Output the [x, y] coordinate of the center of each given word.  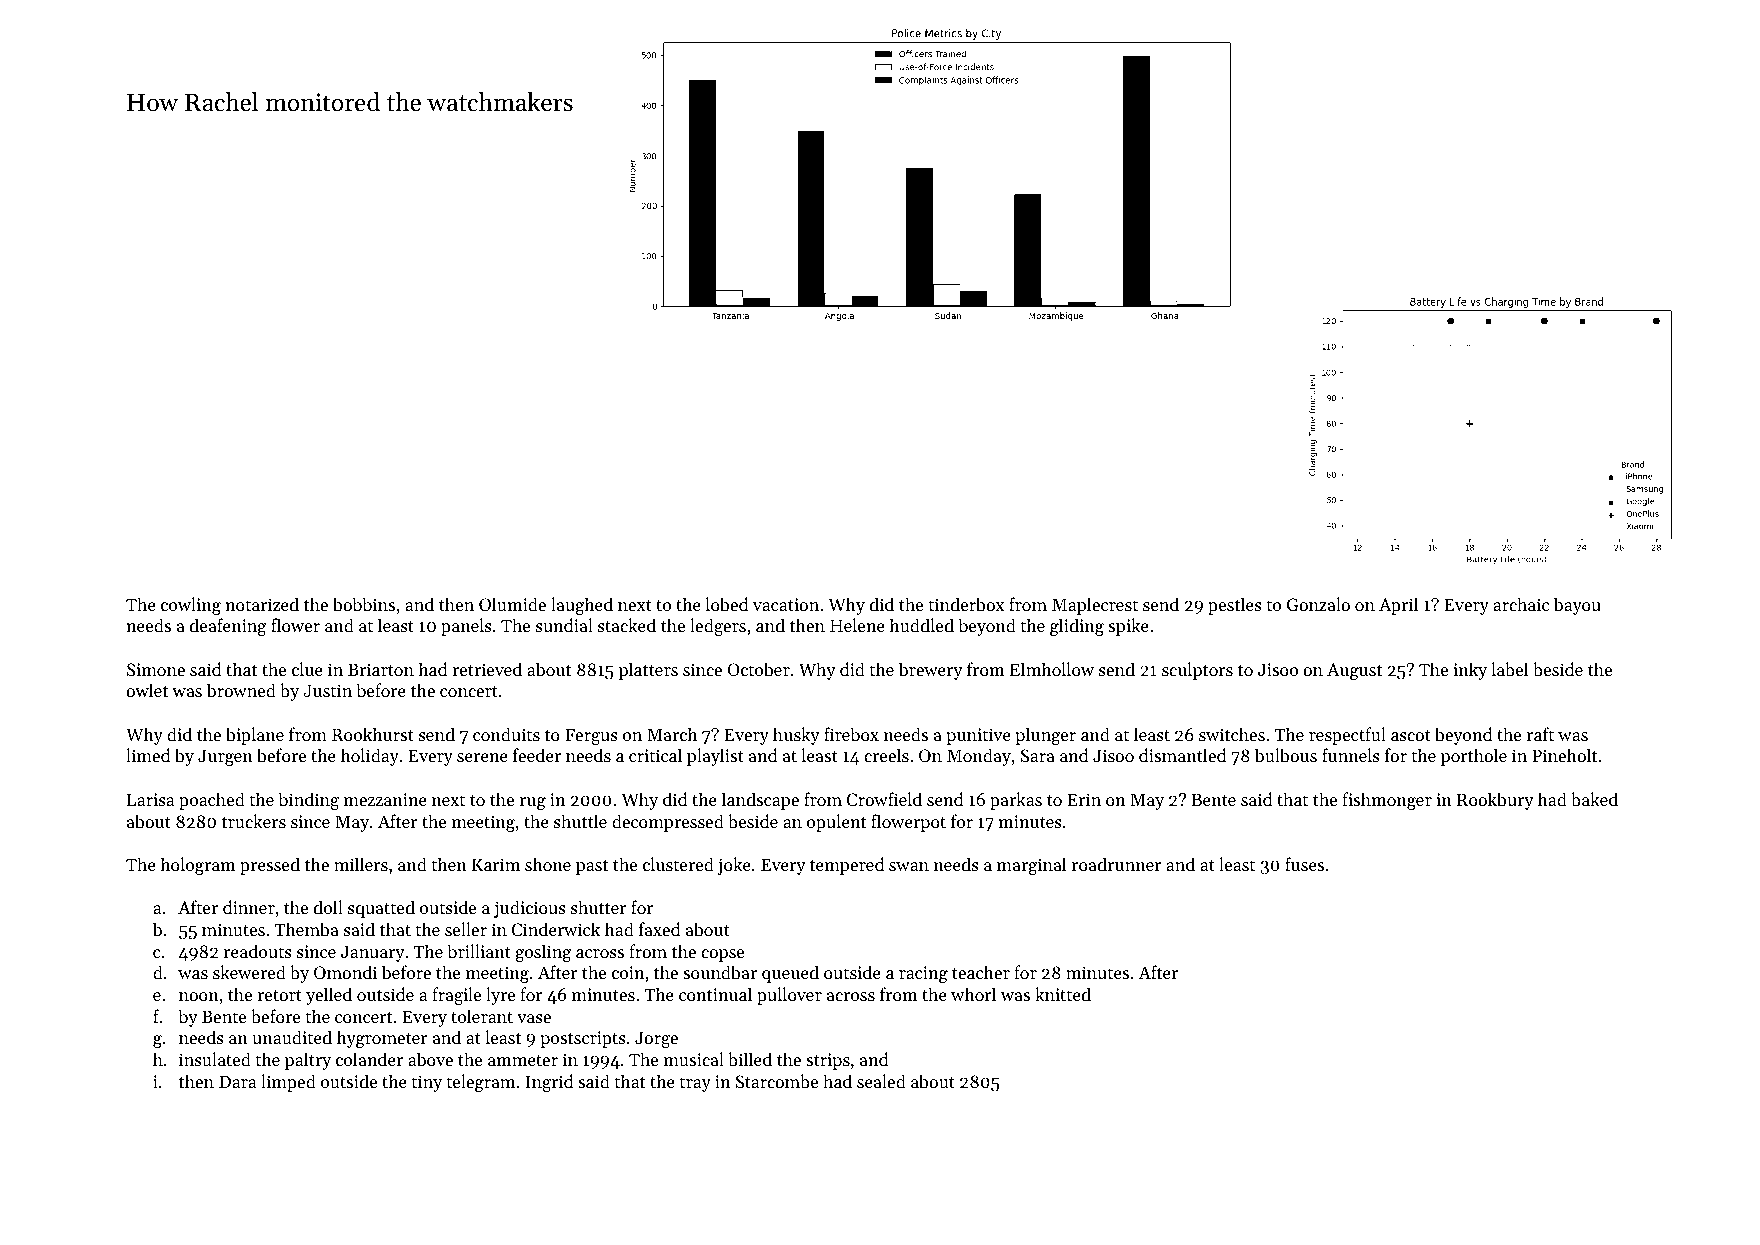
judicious [530, 909]
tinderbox [966, 604]
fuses [1304, 864]
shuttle [580, 821]
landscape [760, 801]
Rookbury [1495, 801]
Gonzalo [1318, 604]
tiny [427, 1083]
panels [466, 627]
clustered [678, 864]
